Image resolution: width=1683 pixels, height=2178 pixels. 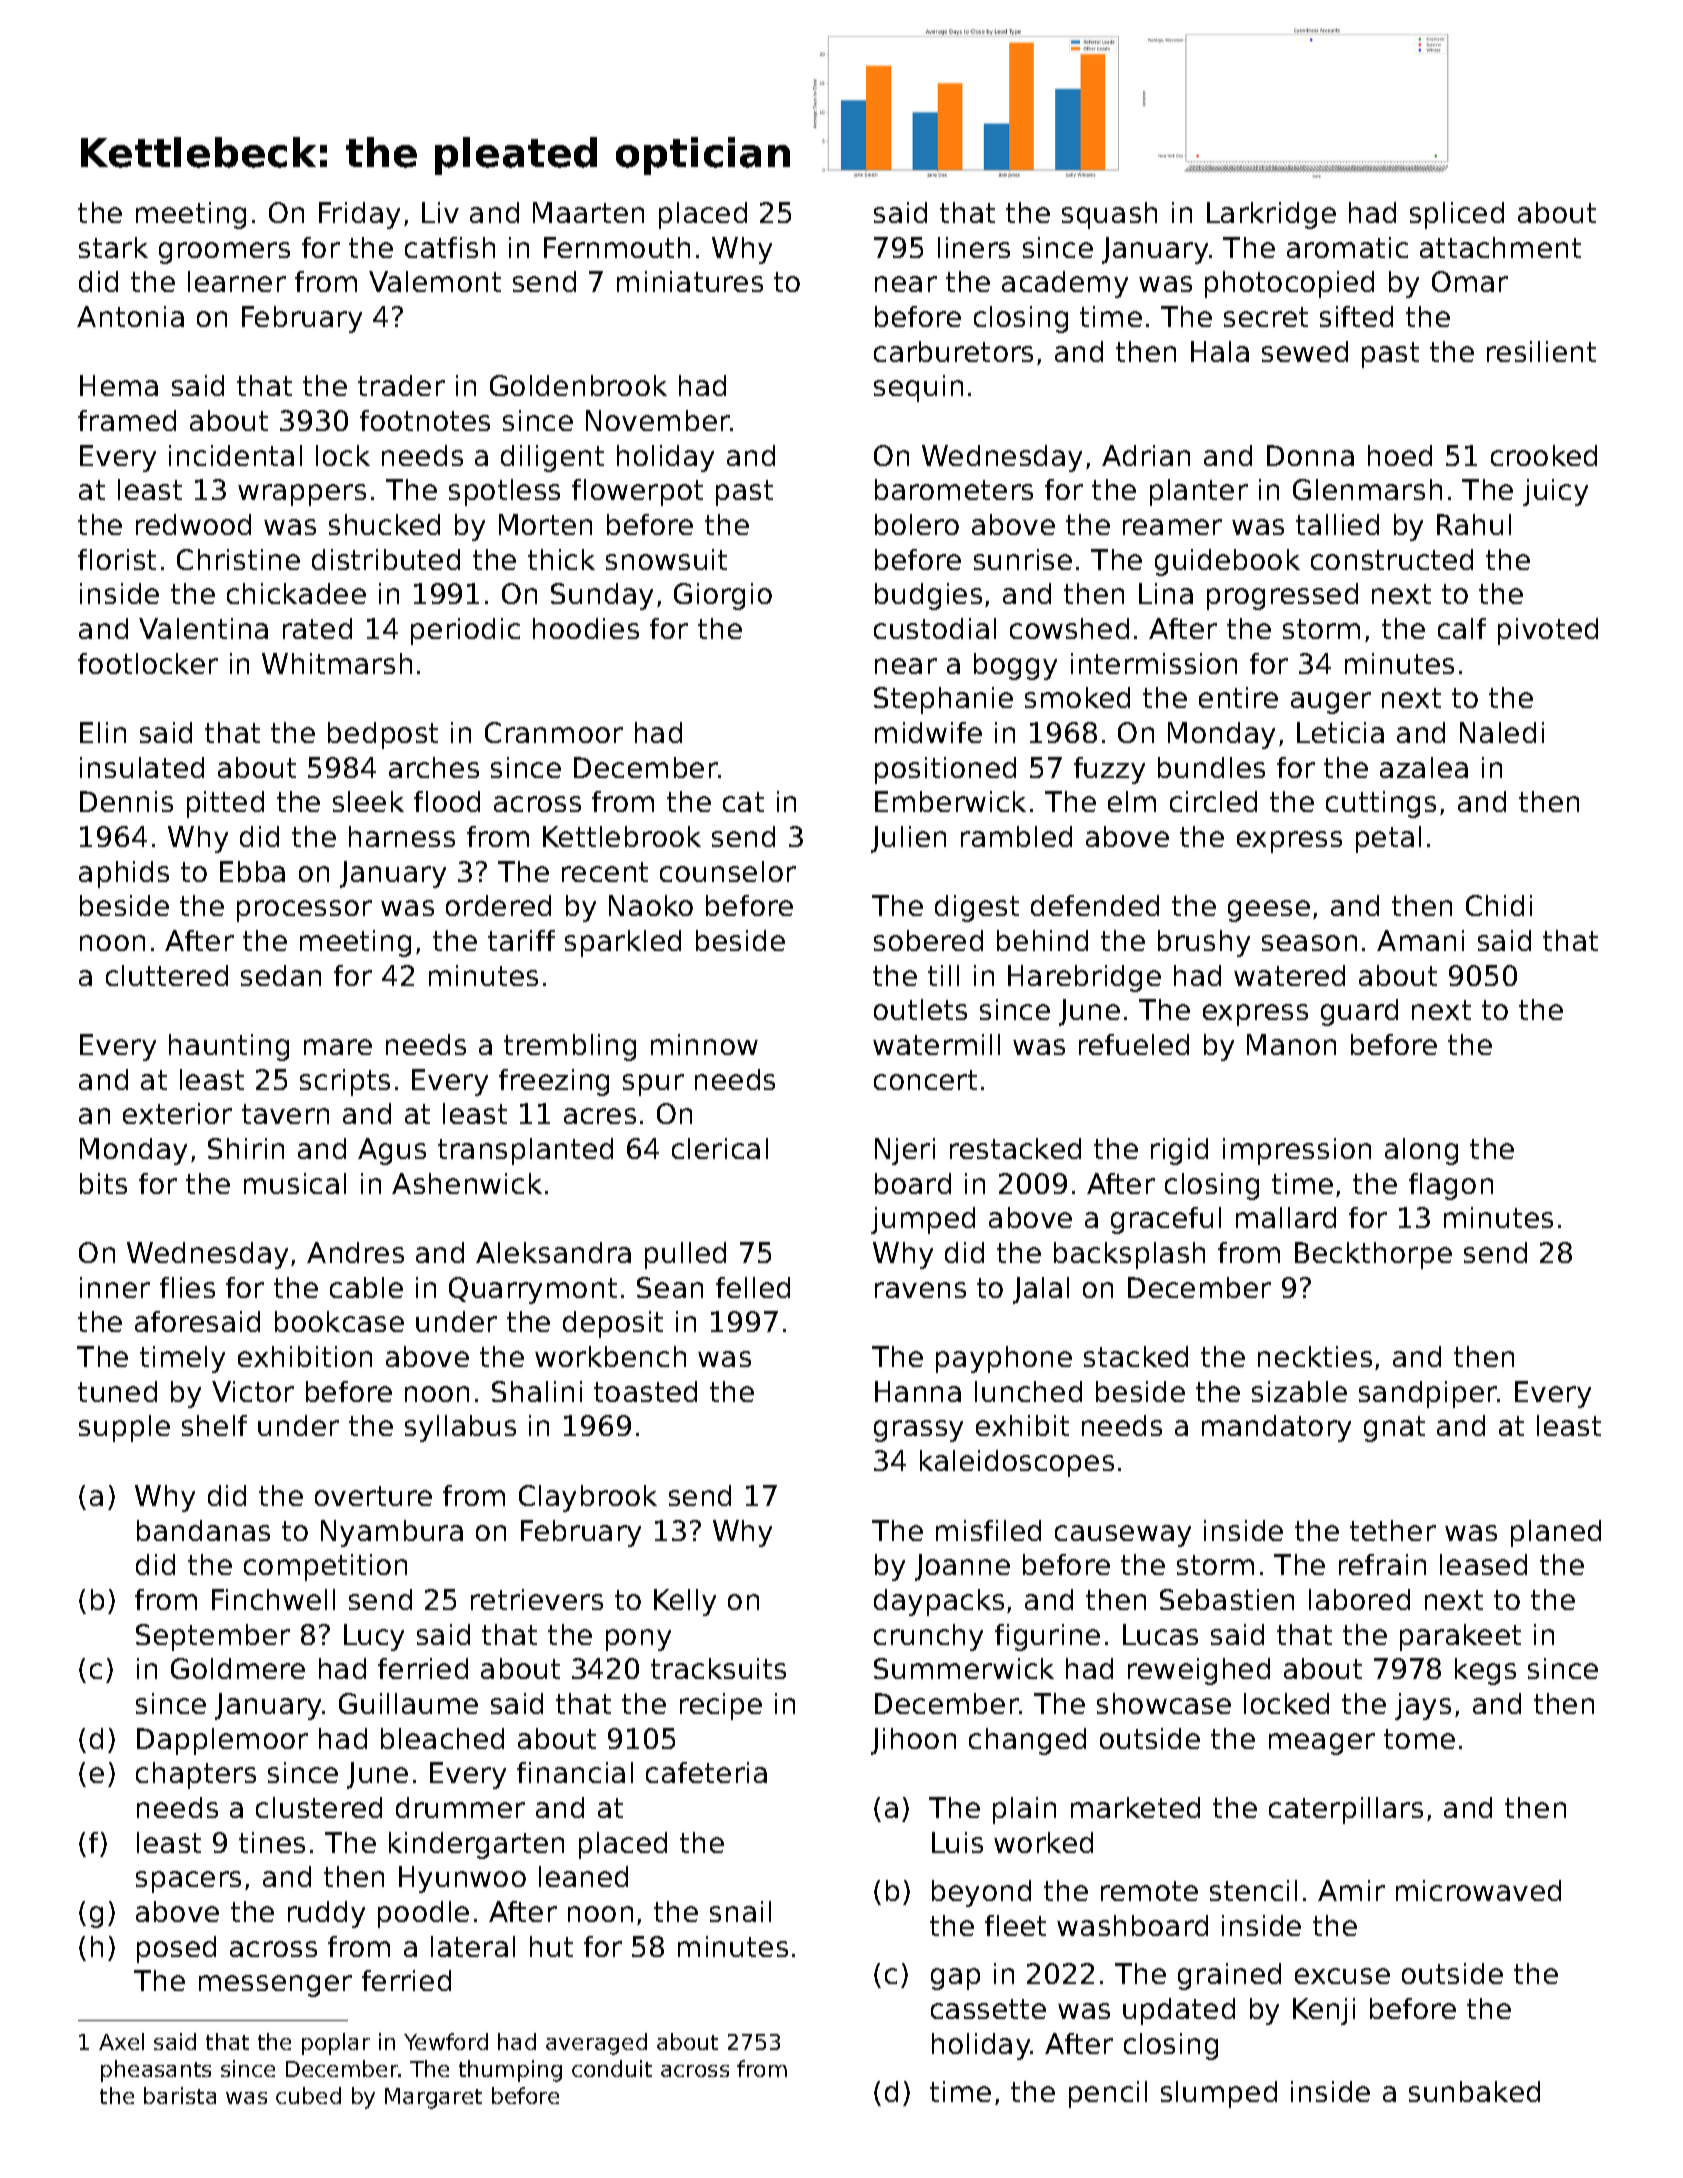 I want to click on Maarten, so click(x=588, y=212).
